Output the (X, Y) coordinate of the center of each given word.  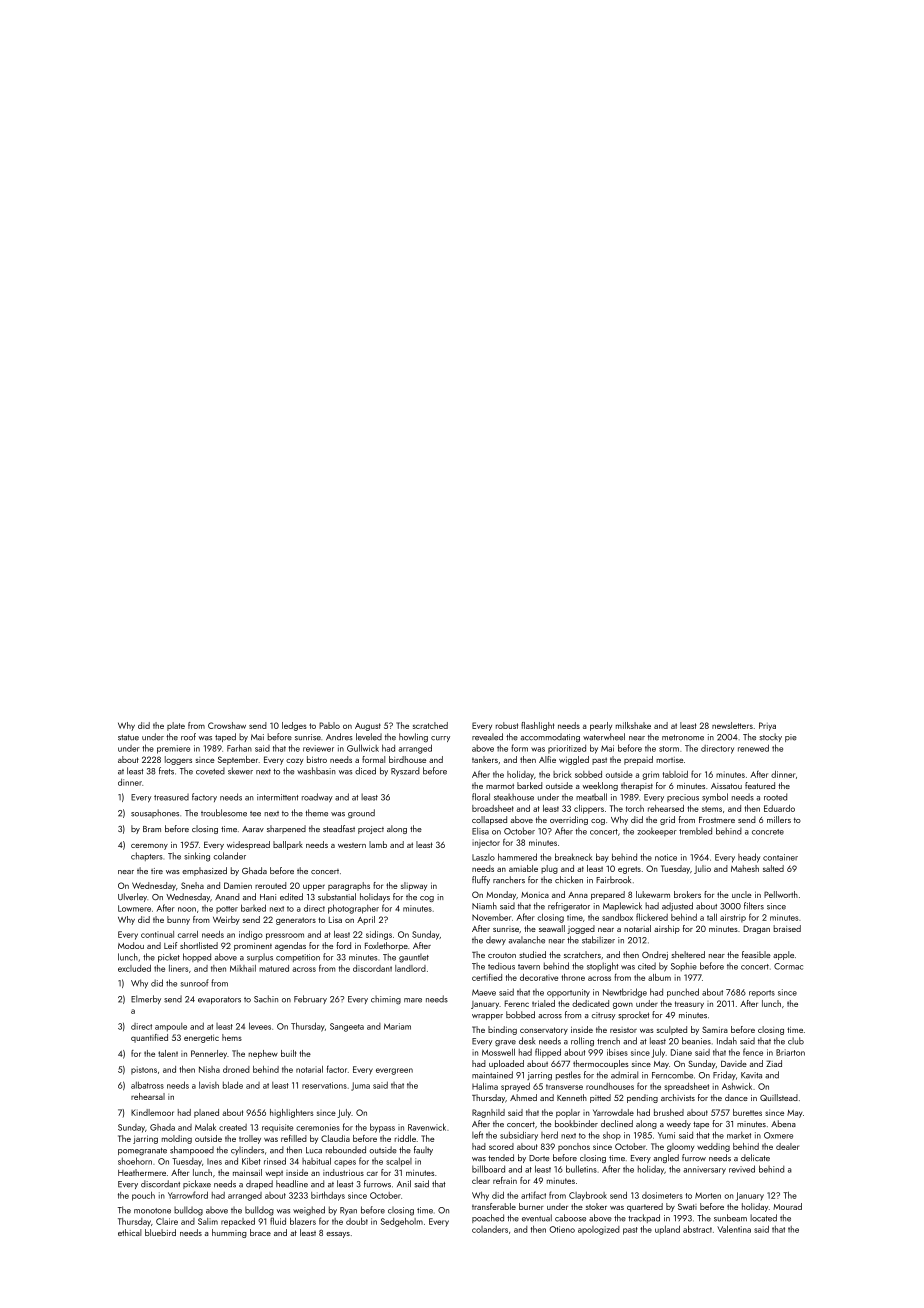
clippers (589, 809)
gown (623, 1005)
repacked (238, 1222)
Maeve (484, 992)
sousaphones (155, 813)
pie (791, 738)
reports (762, 993)
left (477, 1135)
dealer (787, 1146)
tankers (485, 759)
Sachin (266, 999)
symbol (715, 798)
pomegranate (142, 1152)
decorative (539, 977)
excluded (134, 968)
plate (176, 726)
